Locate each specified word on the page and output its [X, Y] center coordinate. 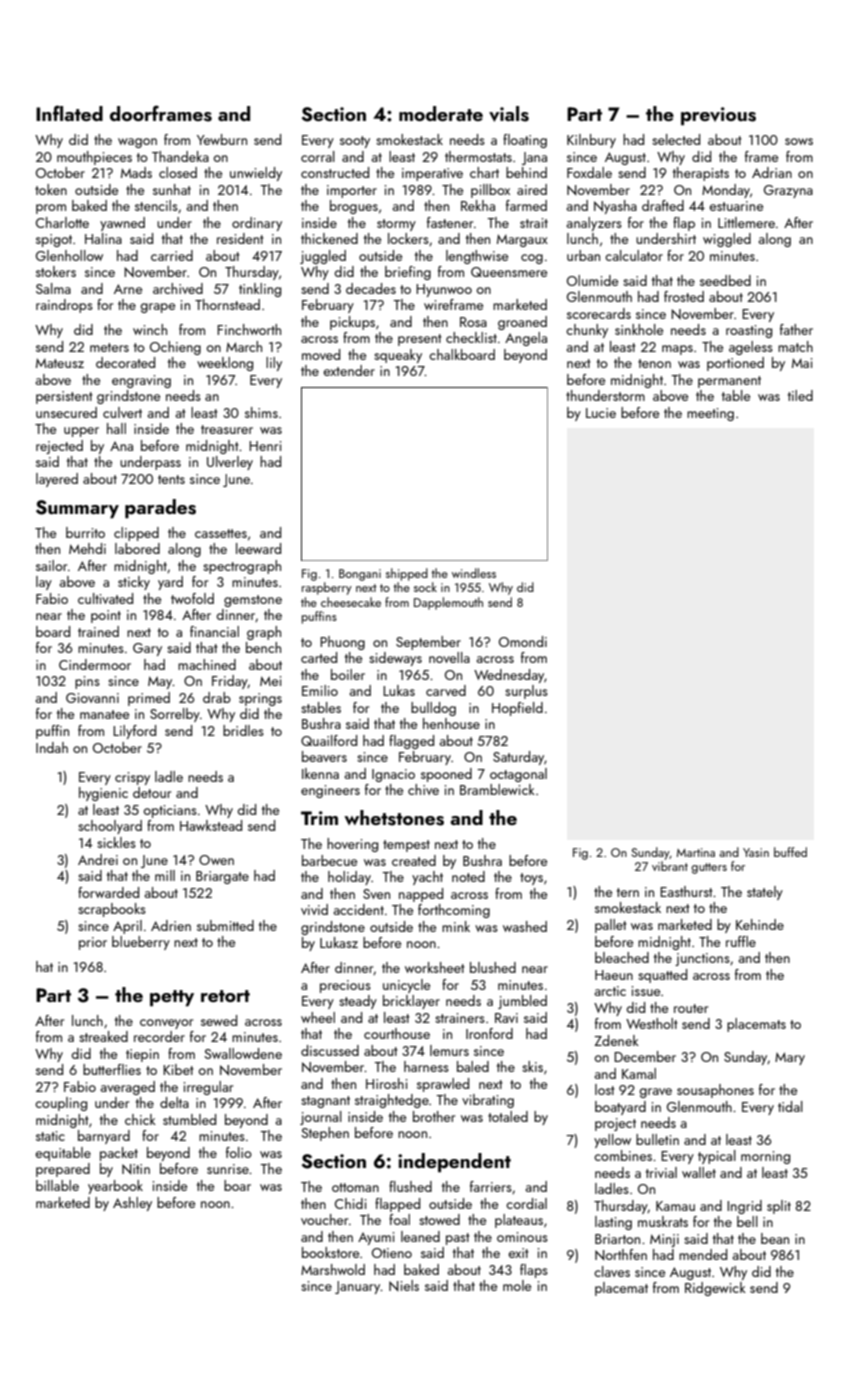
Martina [696, 852]
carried [172, 255]
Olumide [592, 280]
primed [149, 699]
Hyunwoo [444, 290]
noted [468, 876]
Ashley [132, 1204]
